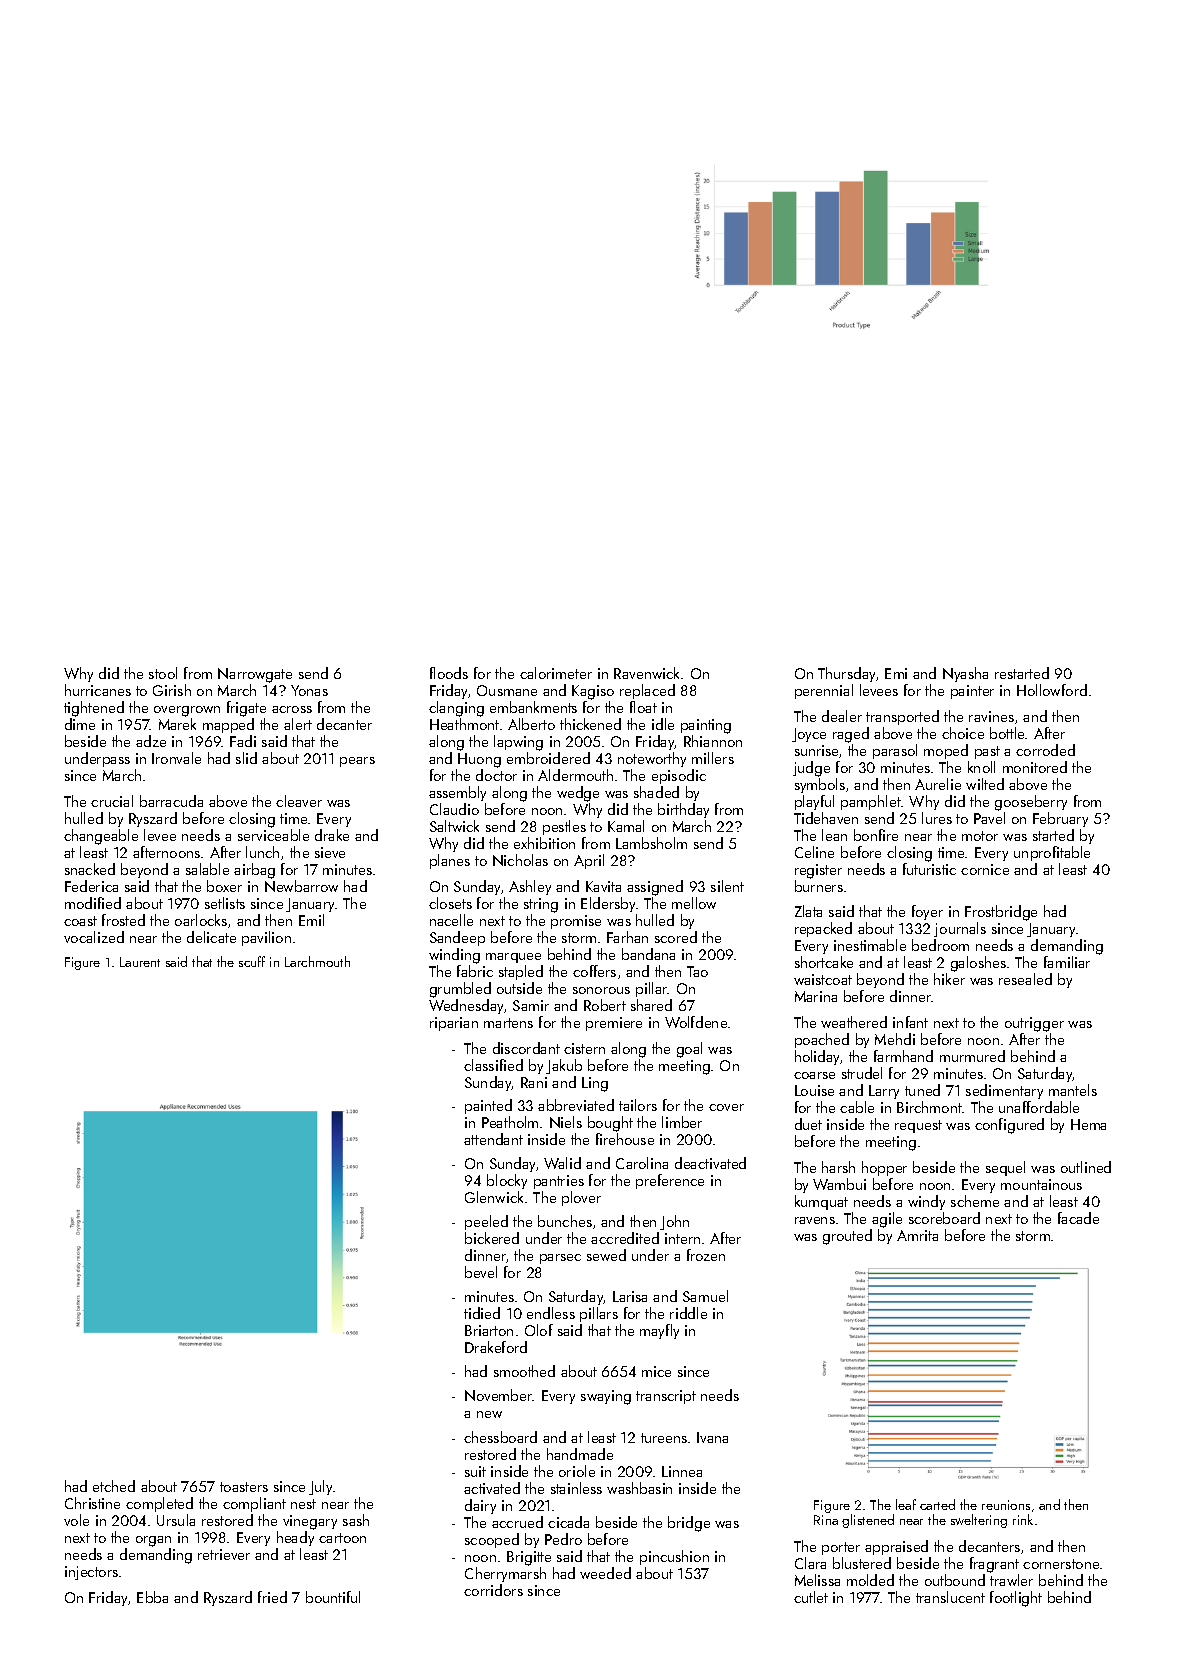 The image size is (1177, 1665). What do you see at coordinates (656, 1371) in the image?
I see `mice` at bounding box center [656, 1371].
